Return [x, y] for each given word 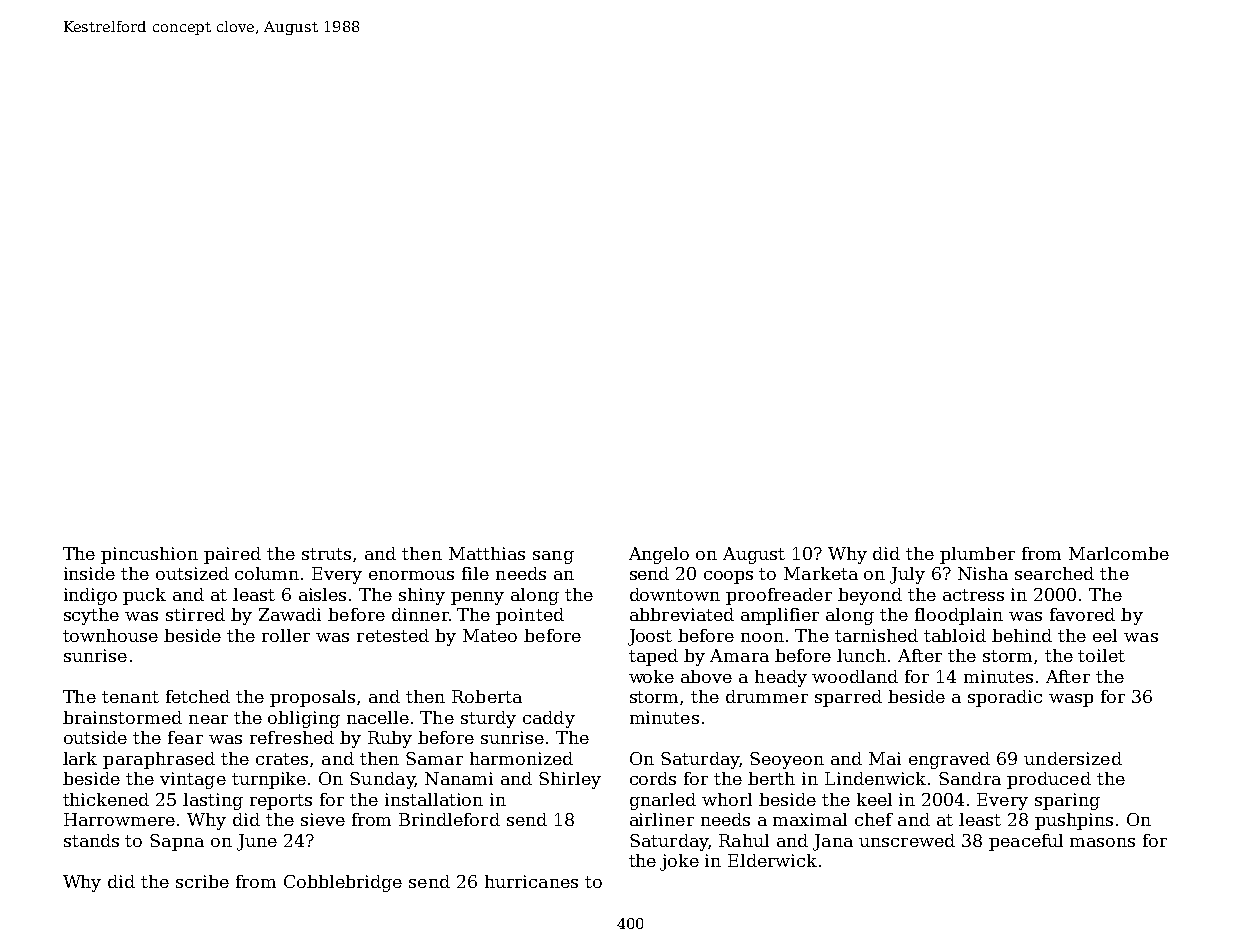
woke [651, 676]
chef [874, 819]
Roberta [487, 696]
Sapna [177, 842]
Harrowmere [119, 819]
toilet [1101, 655]
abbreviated [682, 614]
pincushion [149, 555]
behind [1022, 635]
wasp [1071, 700]
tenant [130, 697]
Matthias [487, 553]
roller [286, 635]
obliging [304, 719]
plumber [977, 555]
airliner [662, 819]
